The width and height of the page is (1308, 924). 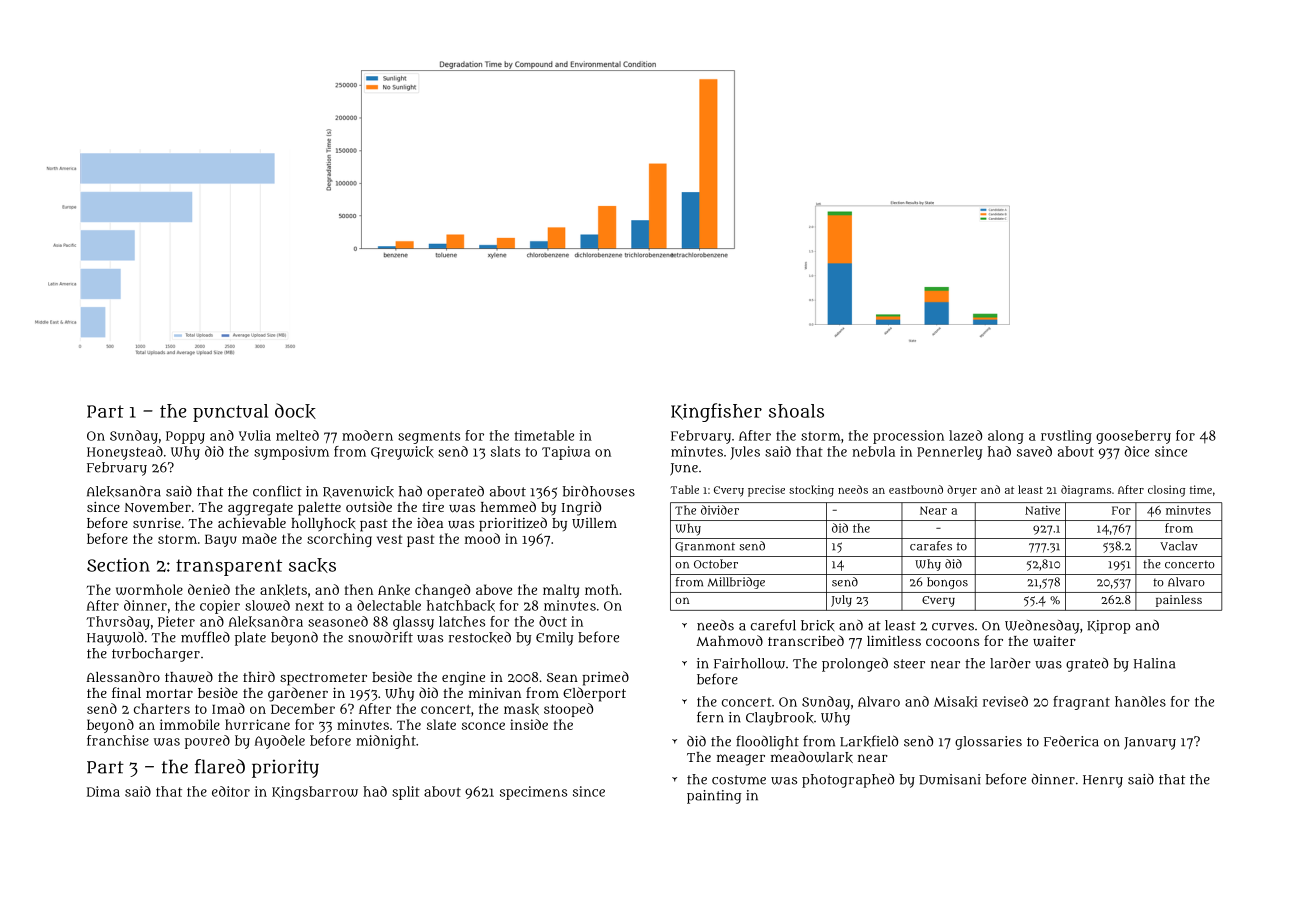 What do you see at coordinates (739, 780) in the page?
I see `costume` at bounding box center [739, 780].
